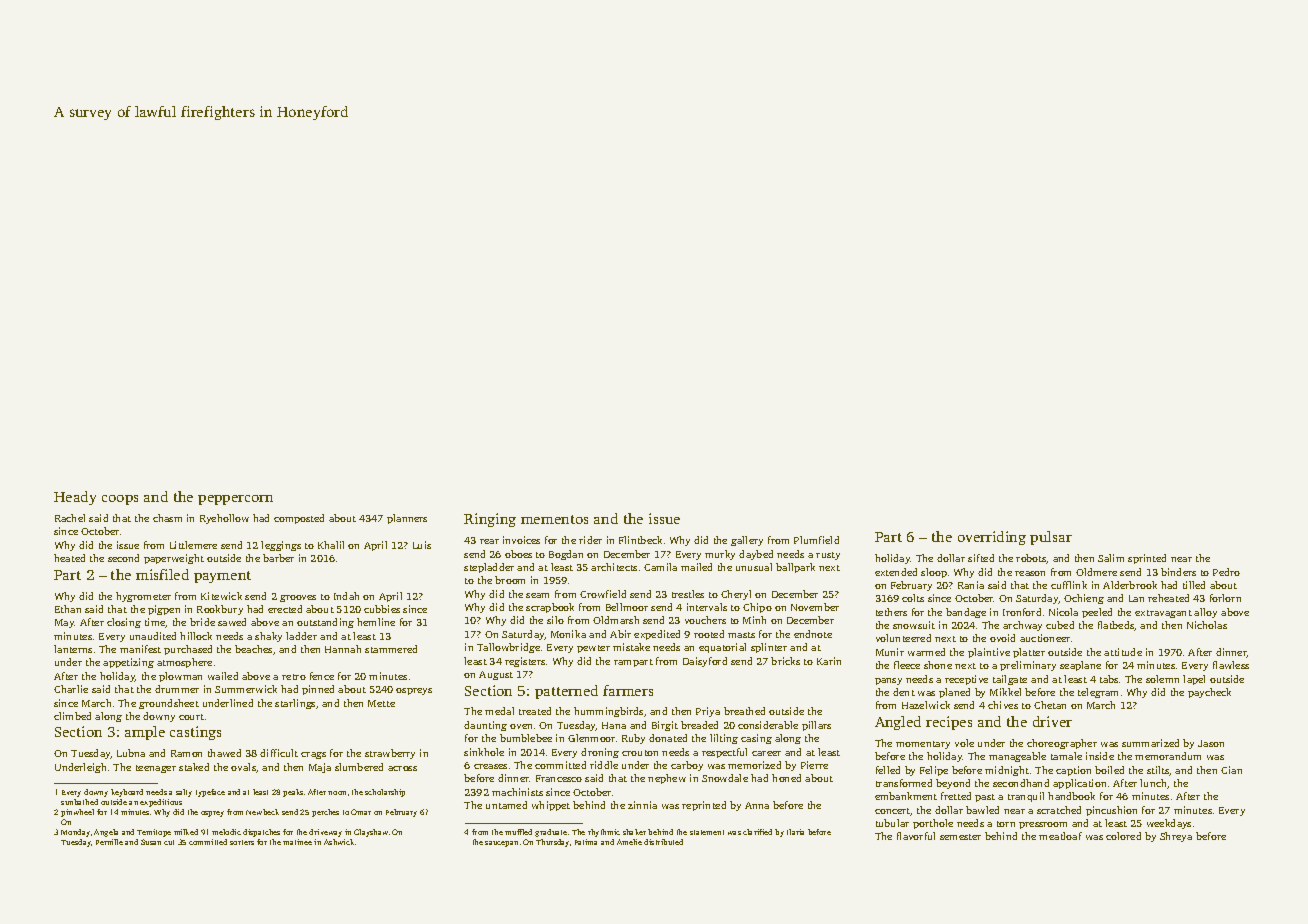  Describe the element at coordinates (709, 634) in the screenshot. I see `rooted` at that location.
